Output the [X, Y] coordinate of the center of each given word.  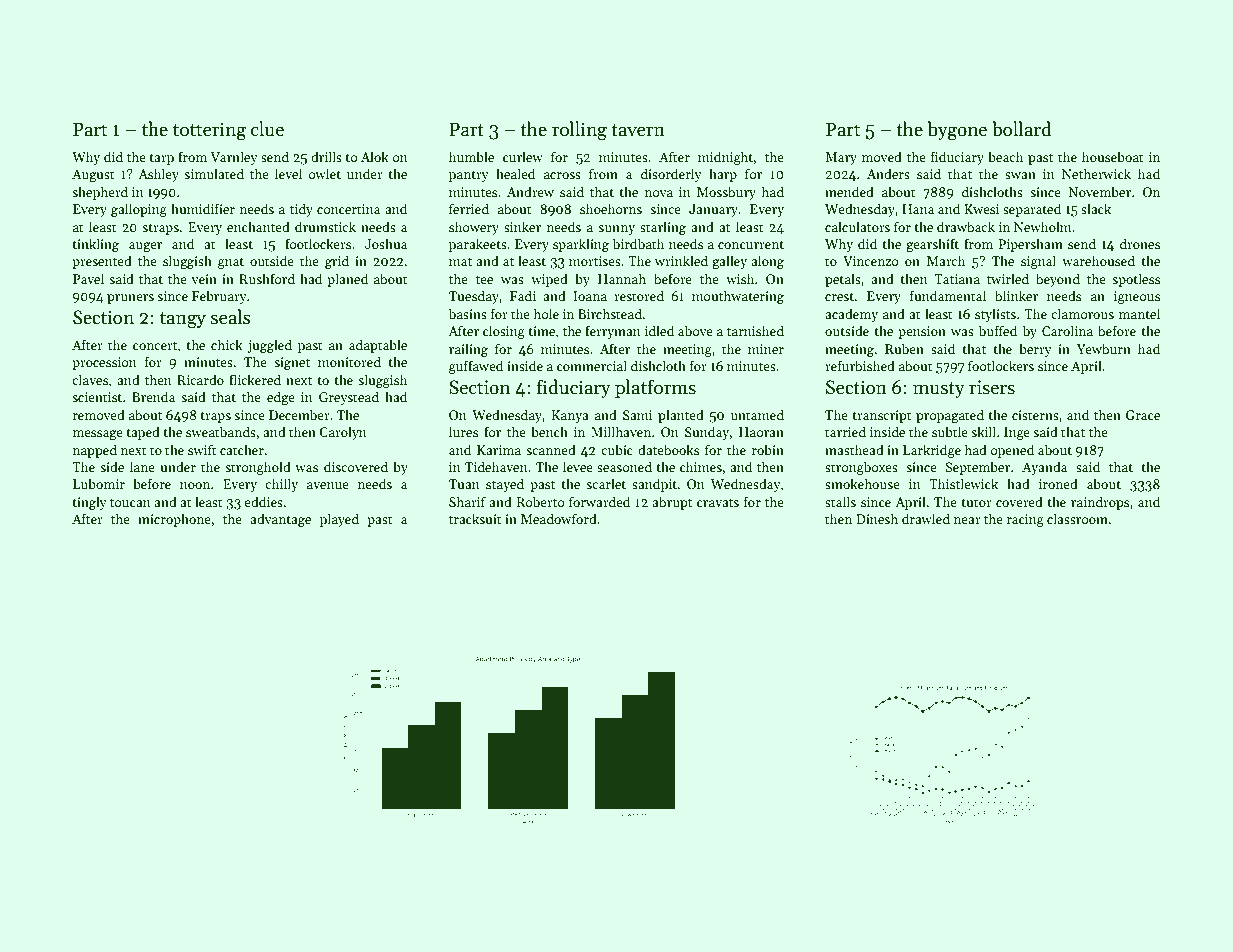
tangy [183, 320]
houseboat [1113, 156]
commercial [592, 365]
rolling [579, 131]
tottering [209, 131]
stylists [995, 315]
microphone [174, 520]
